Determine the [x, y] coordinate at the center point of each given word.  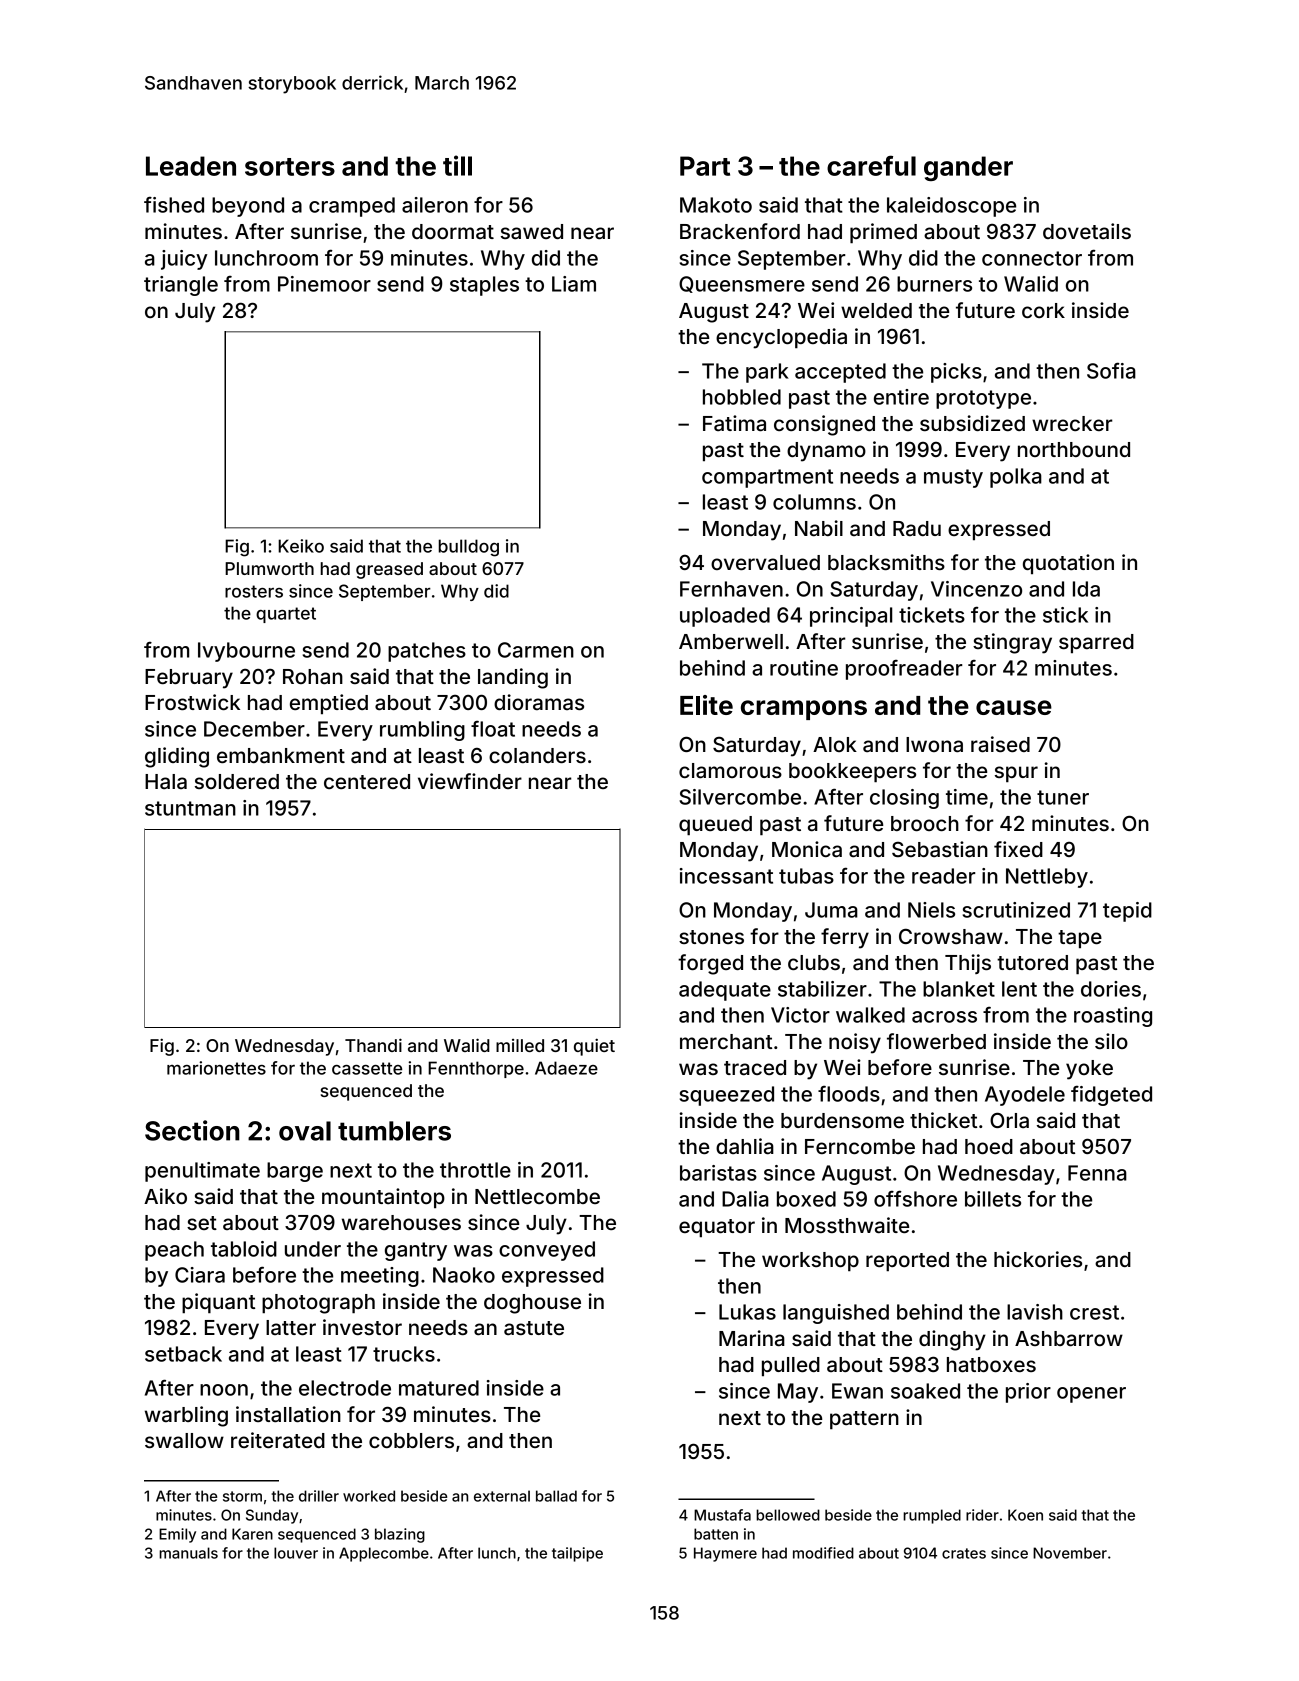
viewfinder [470, 781]
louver [296, 1553]
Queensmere [742, 284]
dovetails [1087, 231]
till [457, 165]
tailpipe [577, 1554]
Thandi [373, 1045]
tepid [1127, 912]
